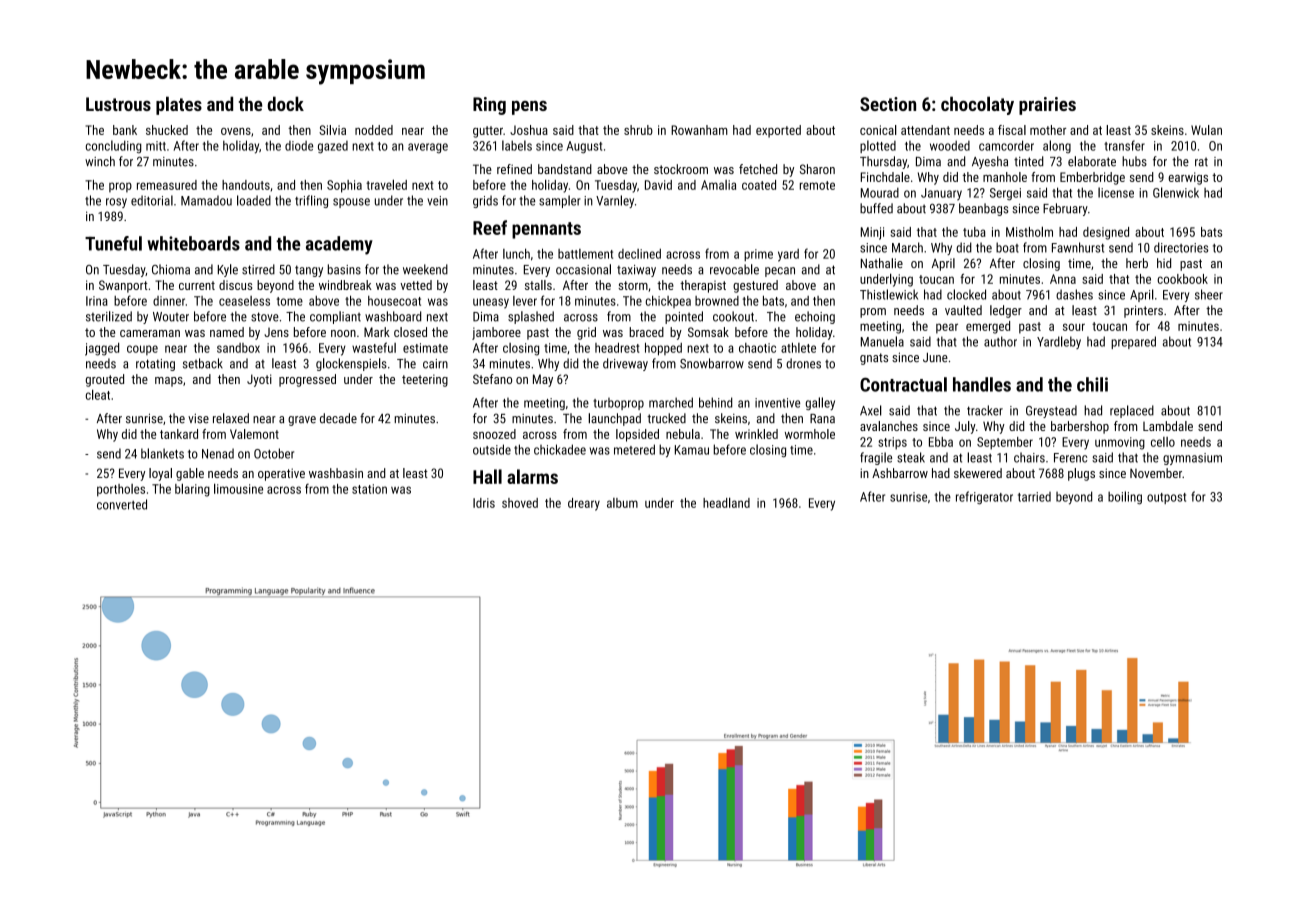 The height and width of the screenshot is (924, 1308). I want to click on sandbox, so click(238, 348).
